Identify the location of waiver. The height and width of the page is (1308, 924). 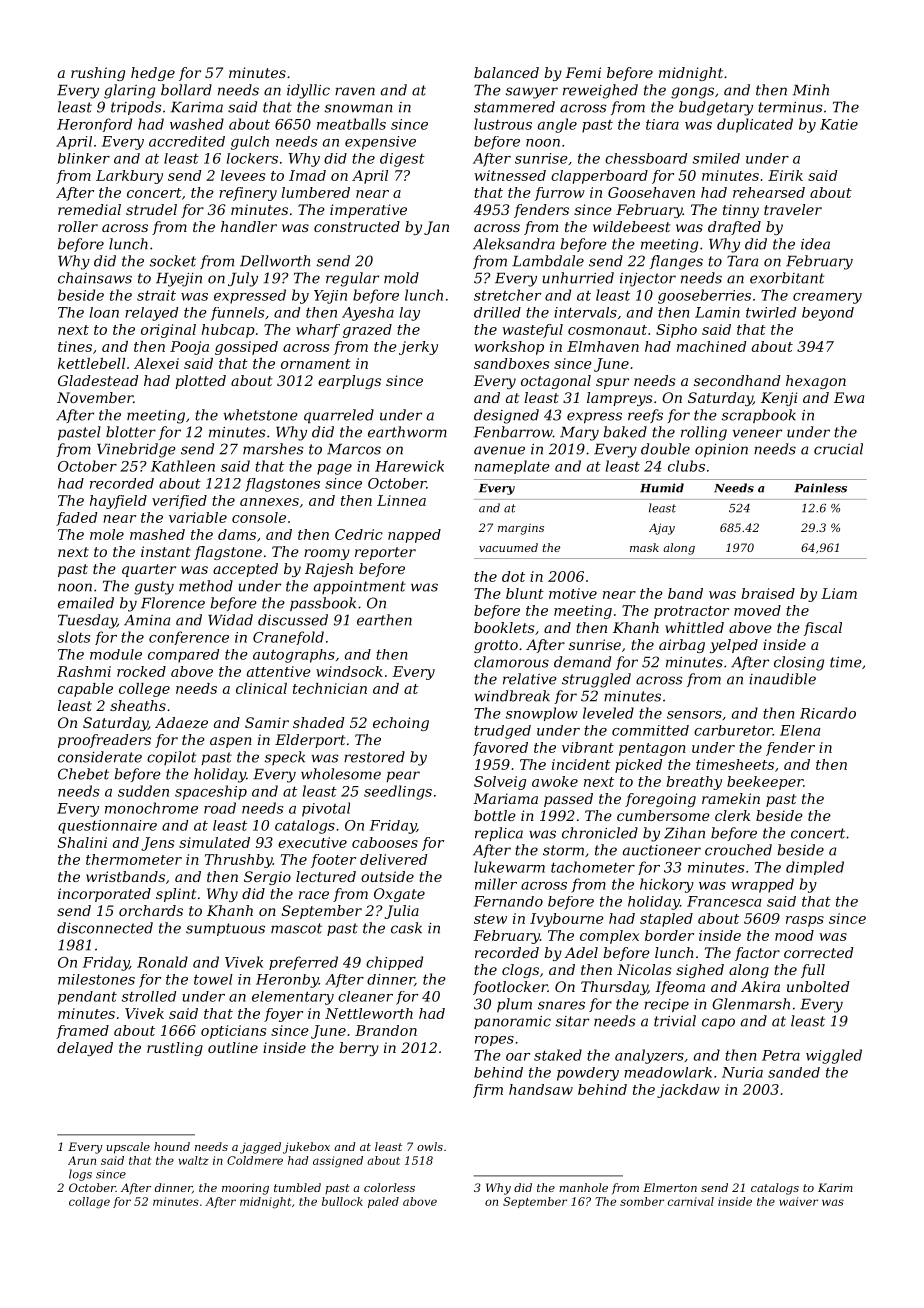
(798, 1201).
